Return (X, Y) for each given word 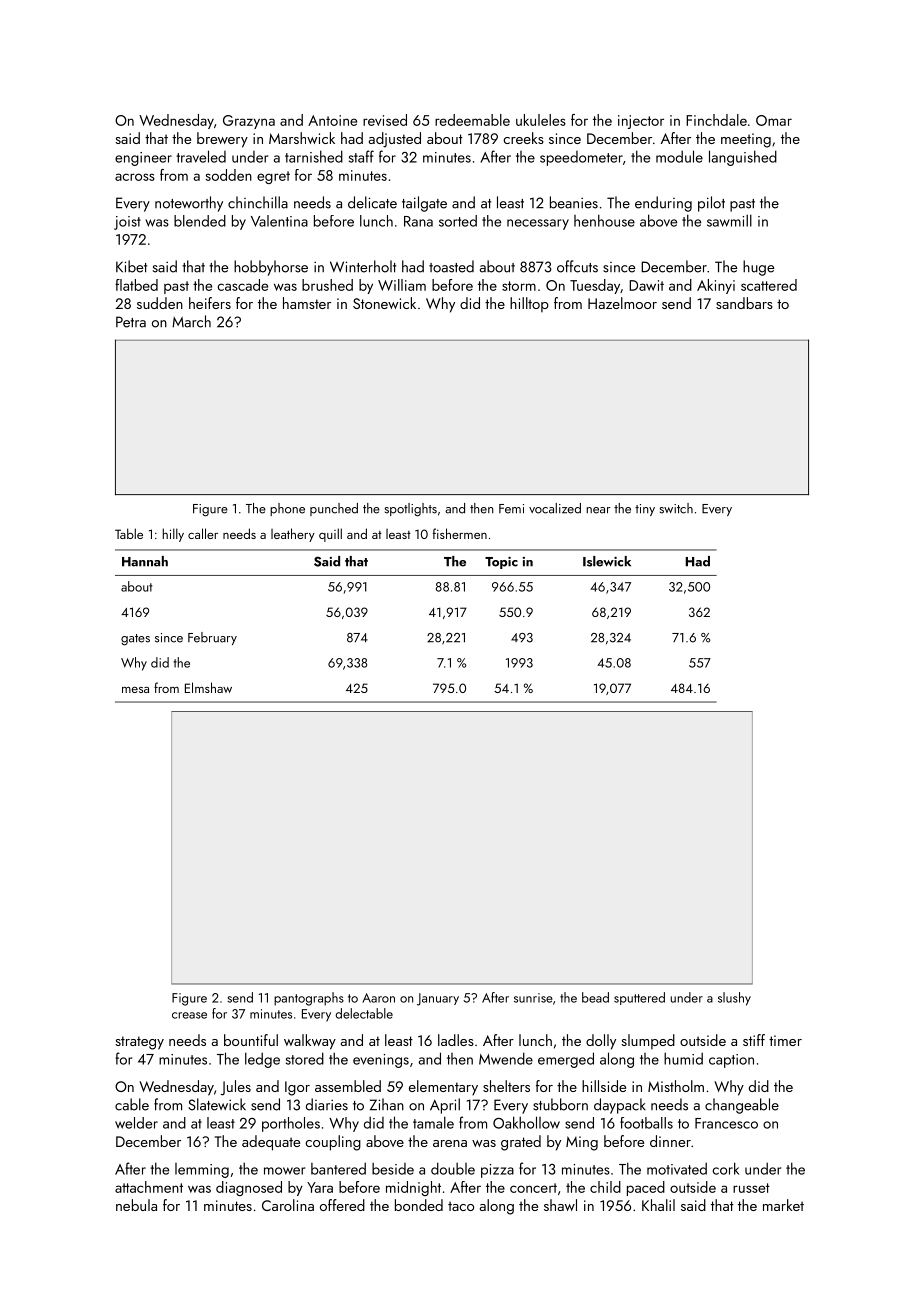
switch (676, 508)
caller (203, 533)
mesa (135, 690)
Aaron (378, 998)
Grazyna (249, 122)
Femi (511, 509)
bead (595, 997)
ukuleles (541, 120)
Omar (774, 120)
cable (132, 1104)
